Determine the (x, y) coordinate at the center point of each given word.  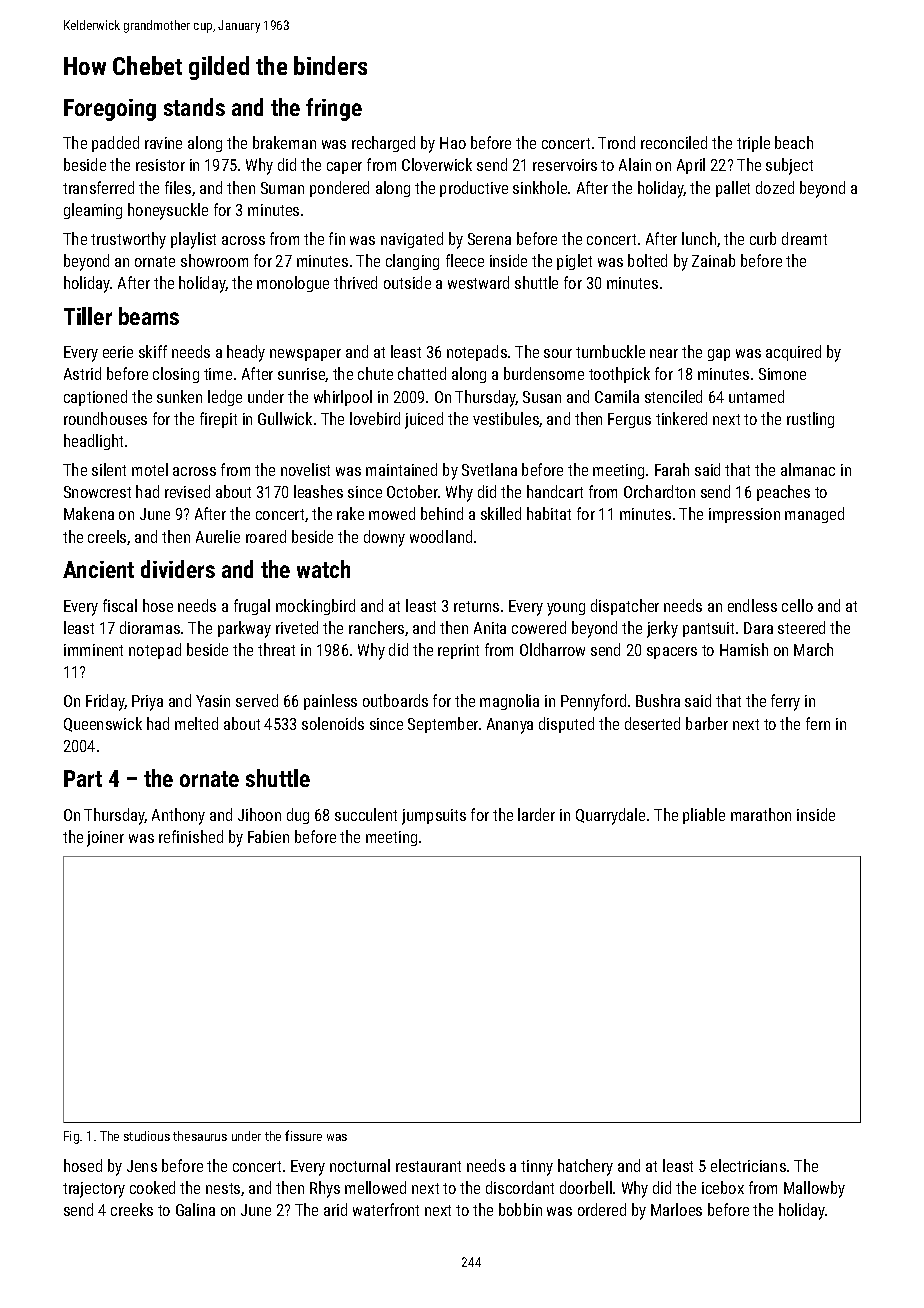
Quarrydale (610, 816)
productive (474, 189)
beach (794, 142)
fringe (334, 109)
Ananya (510, 726)
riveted (297, 627)
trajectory (94, 1190)
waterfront (386, 1209)
